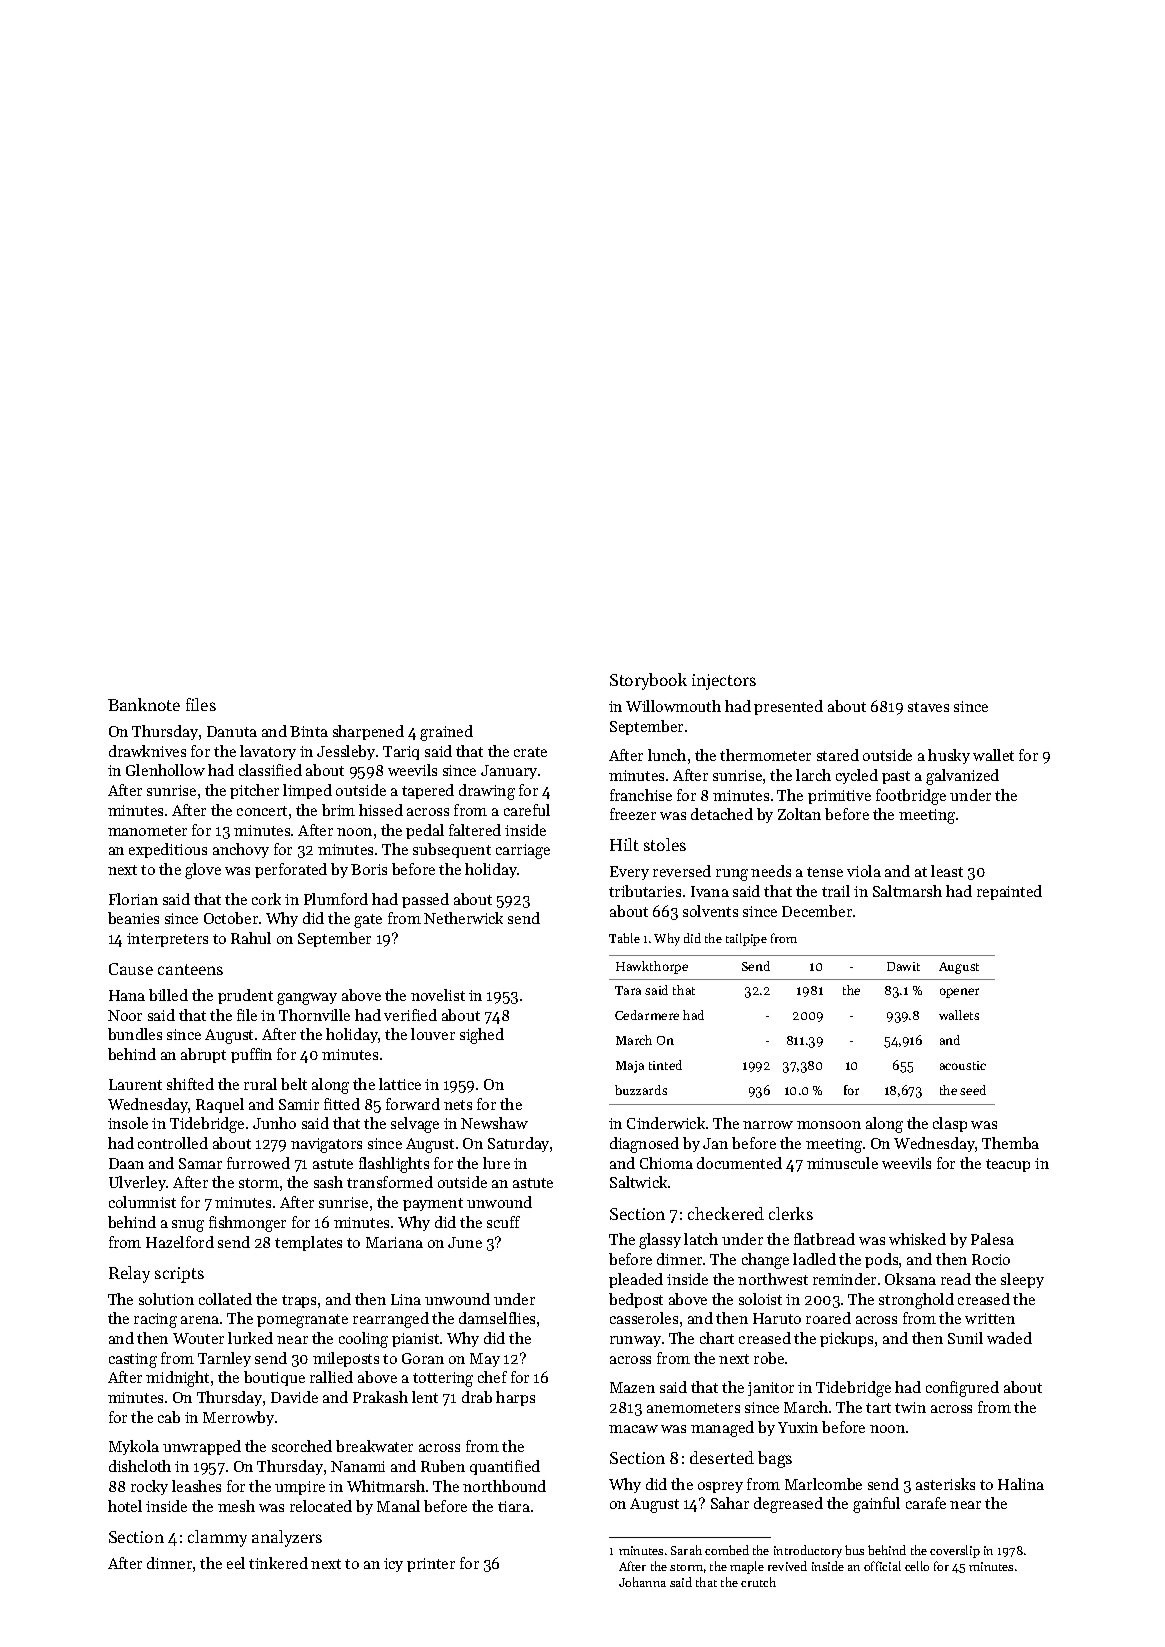 The width and height of the screenshot is (1165, 1647). Describe the element at coordinates (155, 1320) in the screenshot. I see `racing` at that location.
